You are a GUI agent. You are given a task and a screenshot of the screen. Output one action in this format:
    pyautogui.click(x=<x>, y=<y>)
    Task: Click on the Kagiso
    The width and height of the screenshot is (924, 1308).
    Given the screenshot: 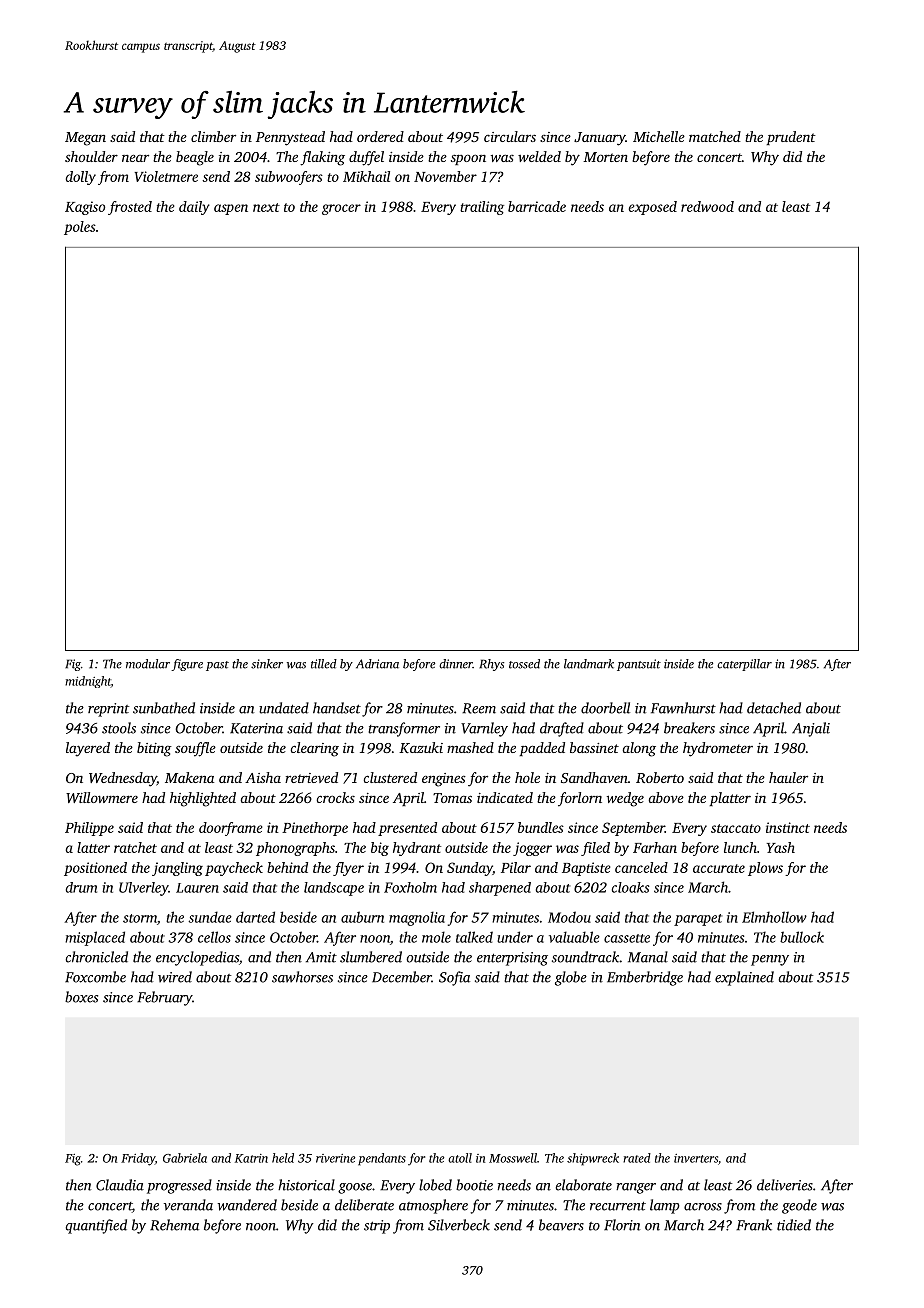 What is the action you would take?
    pyautogui.click(x=85, y=208)
